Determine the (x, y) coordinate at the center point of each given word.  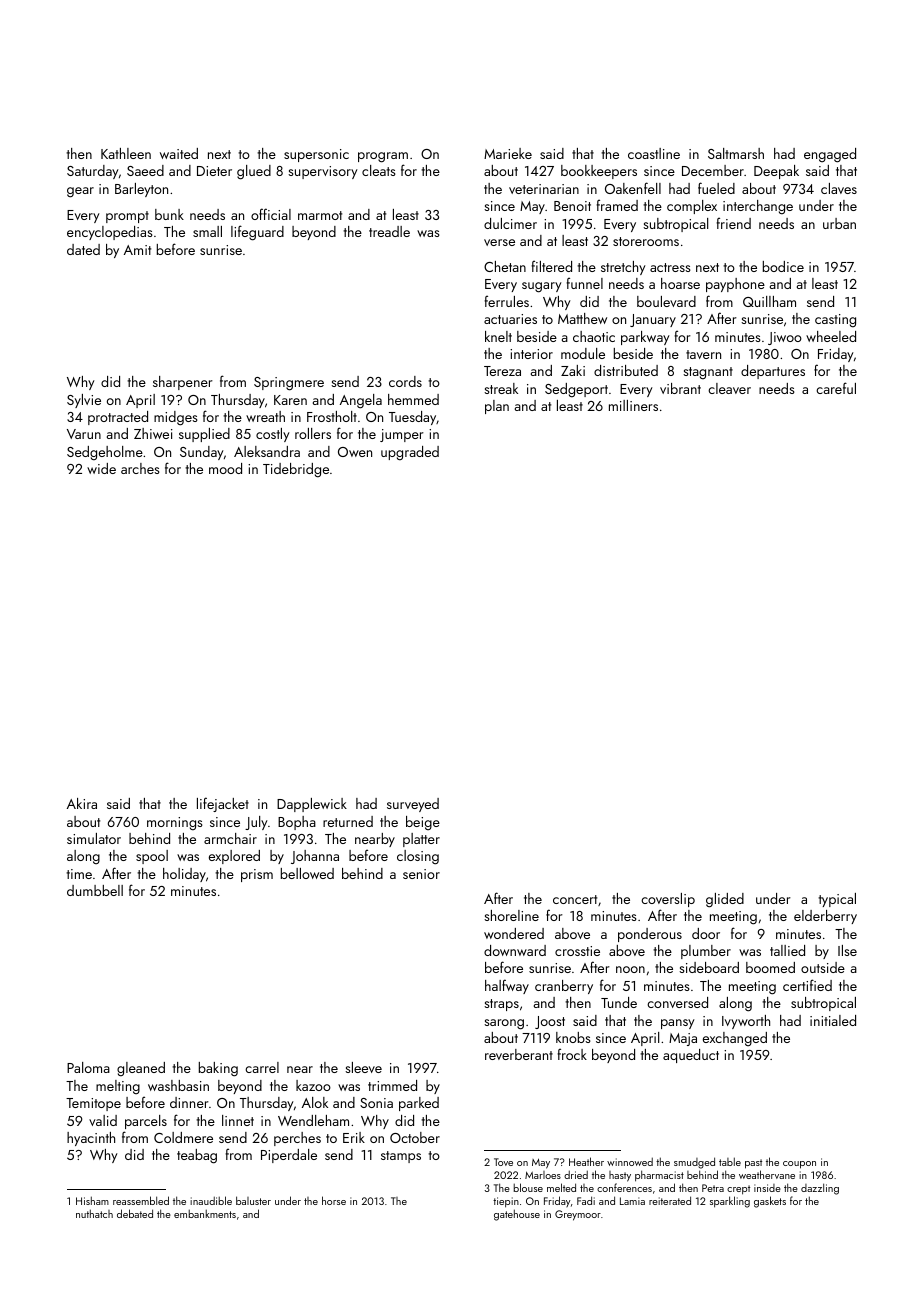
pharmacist (659, 1176)
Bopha (297, 823)
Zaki (573, 370)
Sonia (376, 1103)
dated (83, 249)
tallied (787, 950)
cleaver (729, 388)
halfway (507, 986)
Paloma (88, 1067)
